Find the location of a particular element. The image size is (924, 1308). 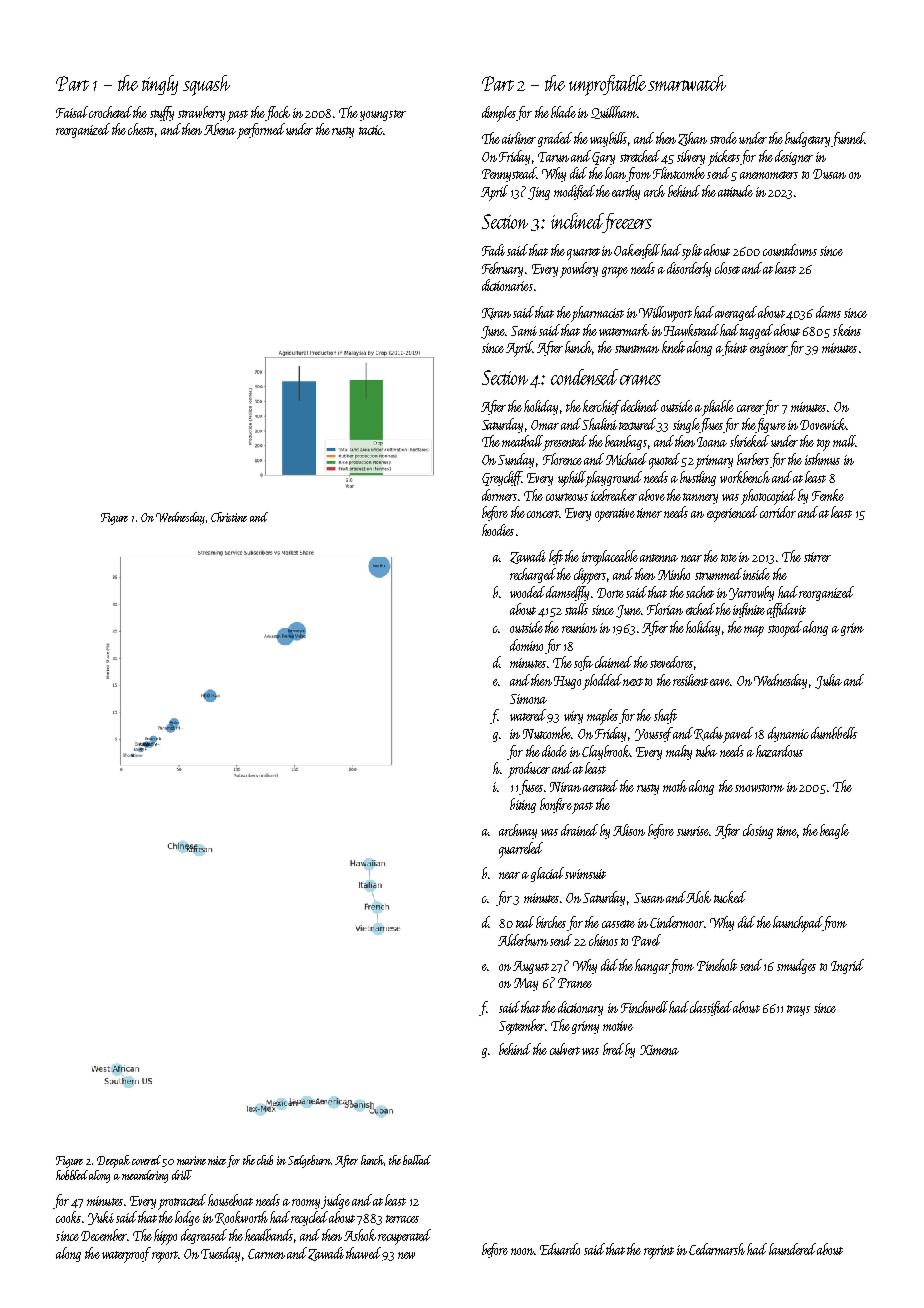

ballad is located at coordinates (417, 1160).
